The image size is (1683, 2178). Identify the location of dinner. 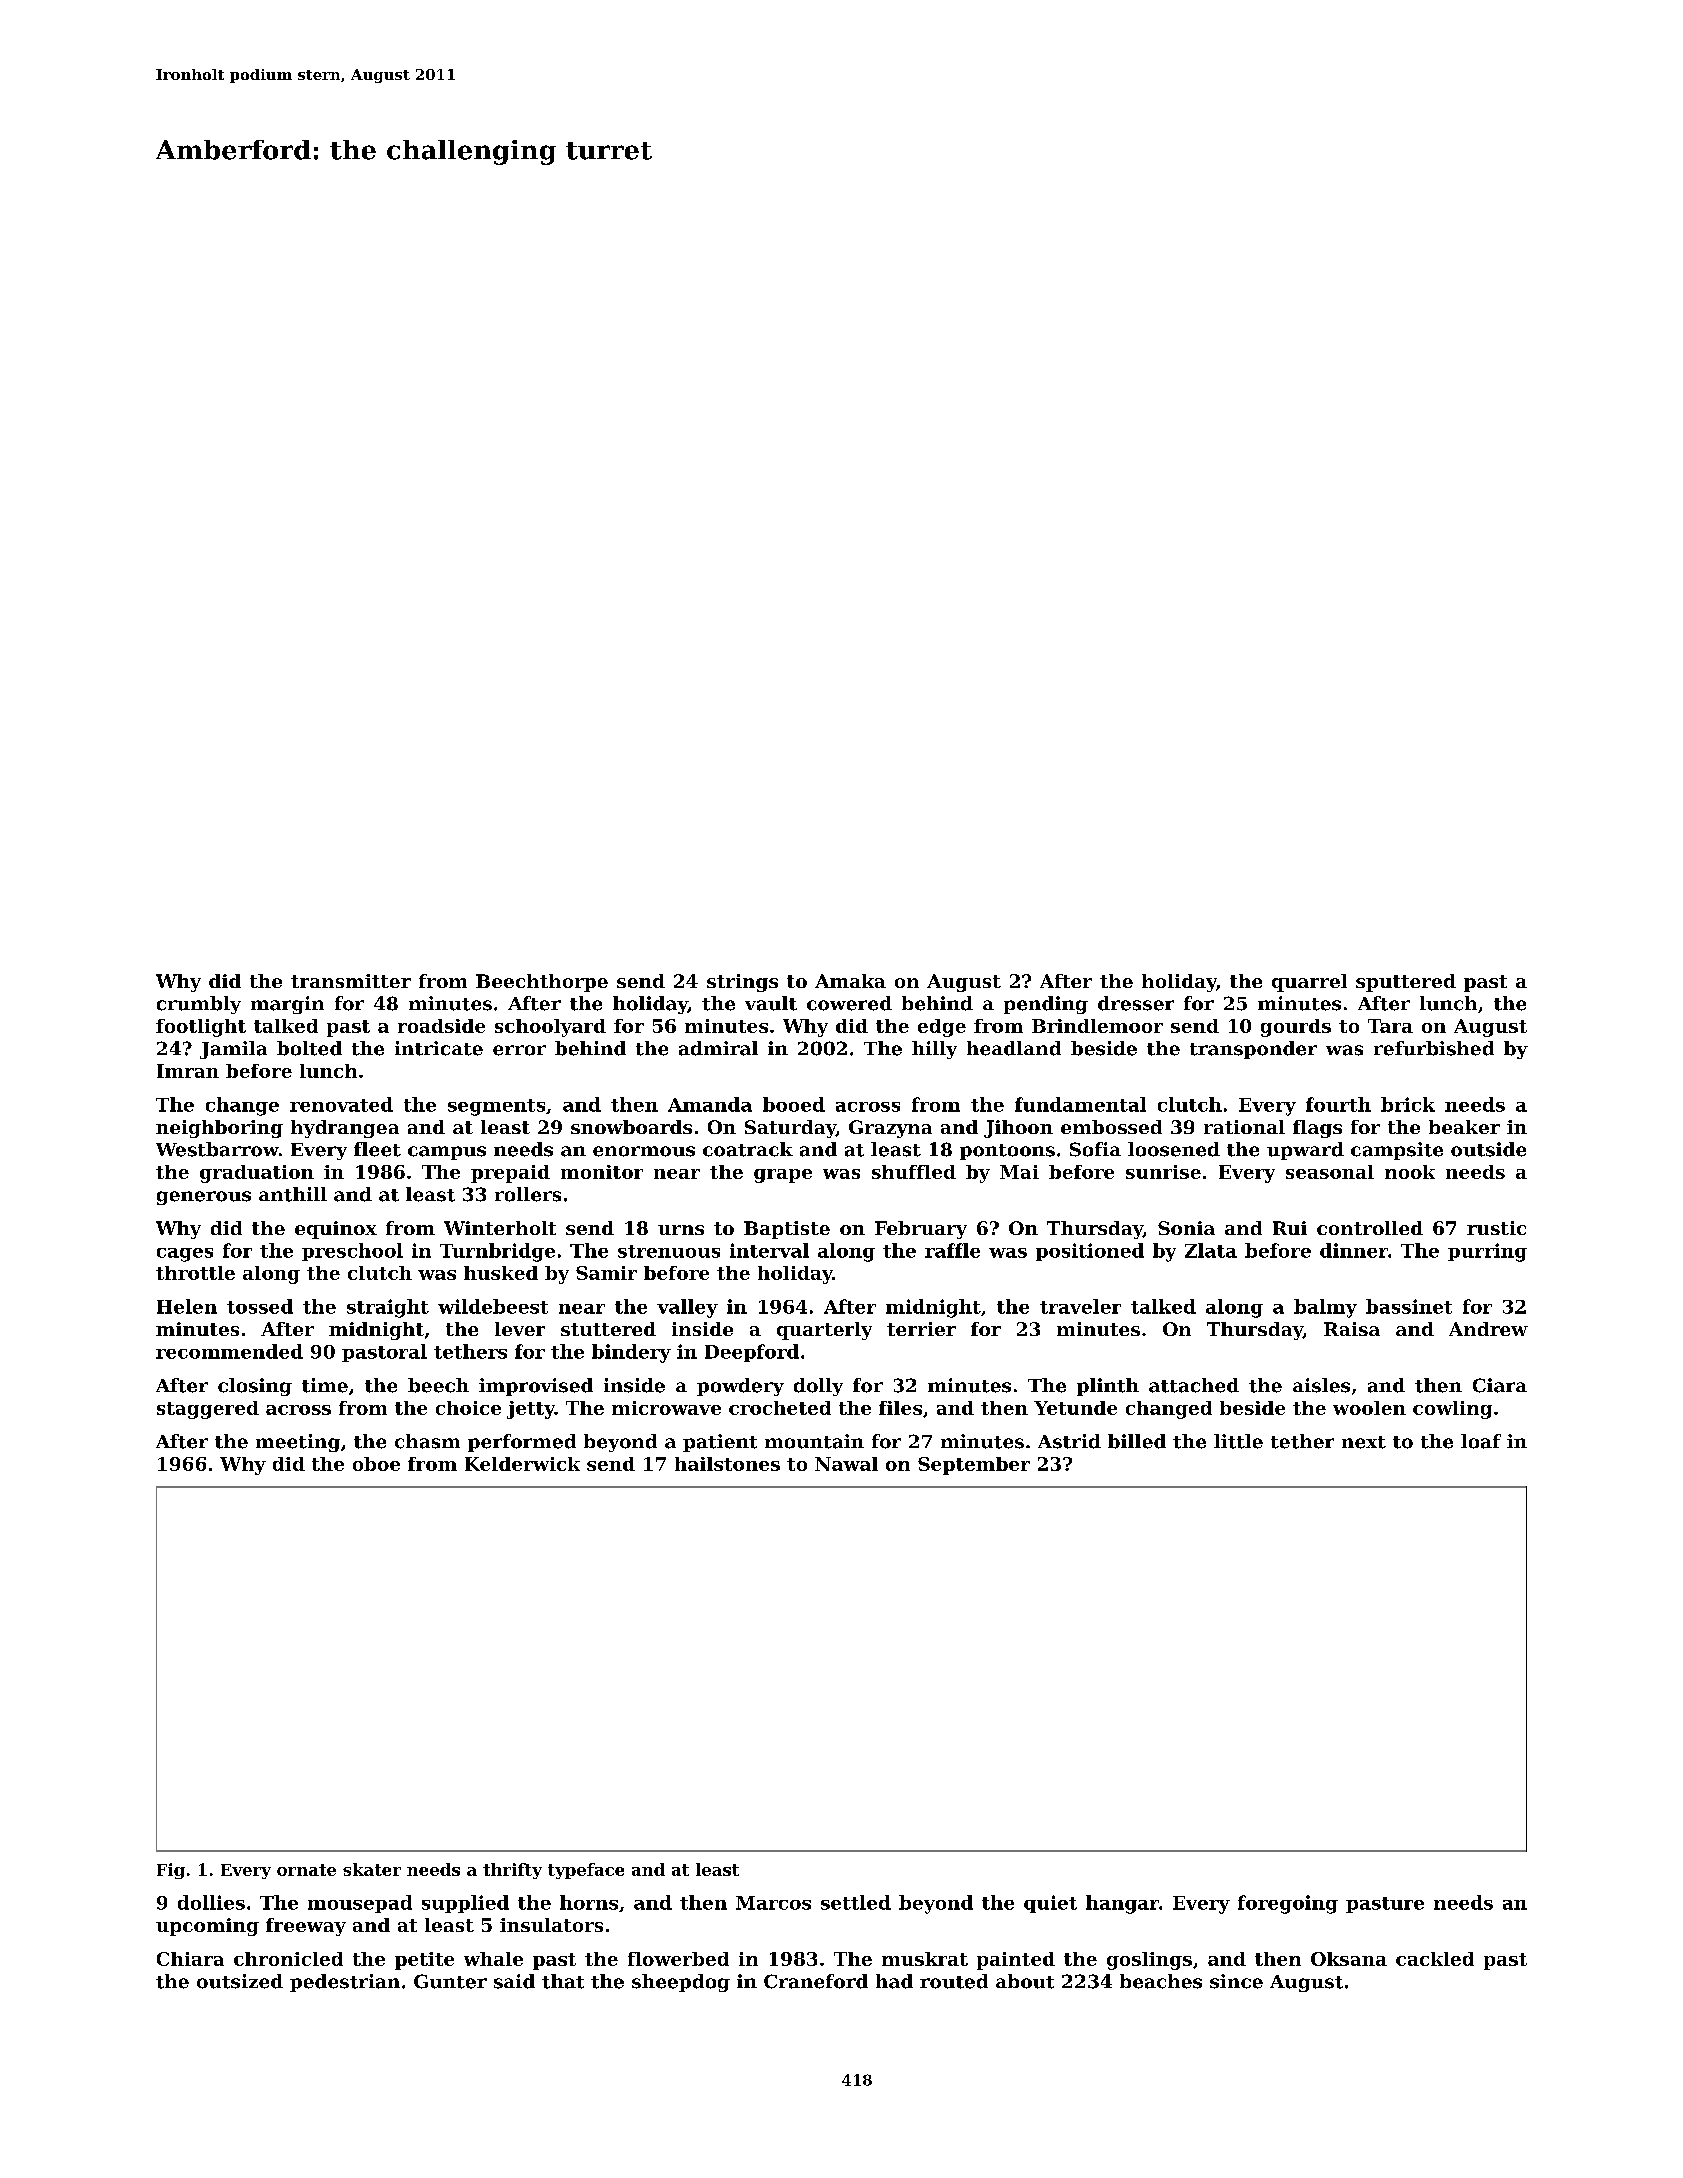
(1354, 1250).
